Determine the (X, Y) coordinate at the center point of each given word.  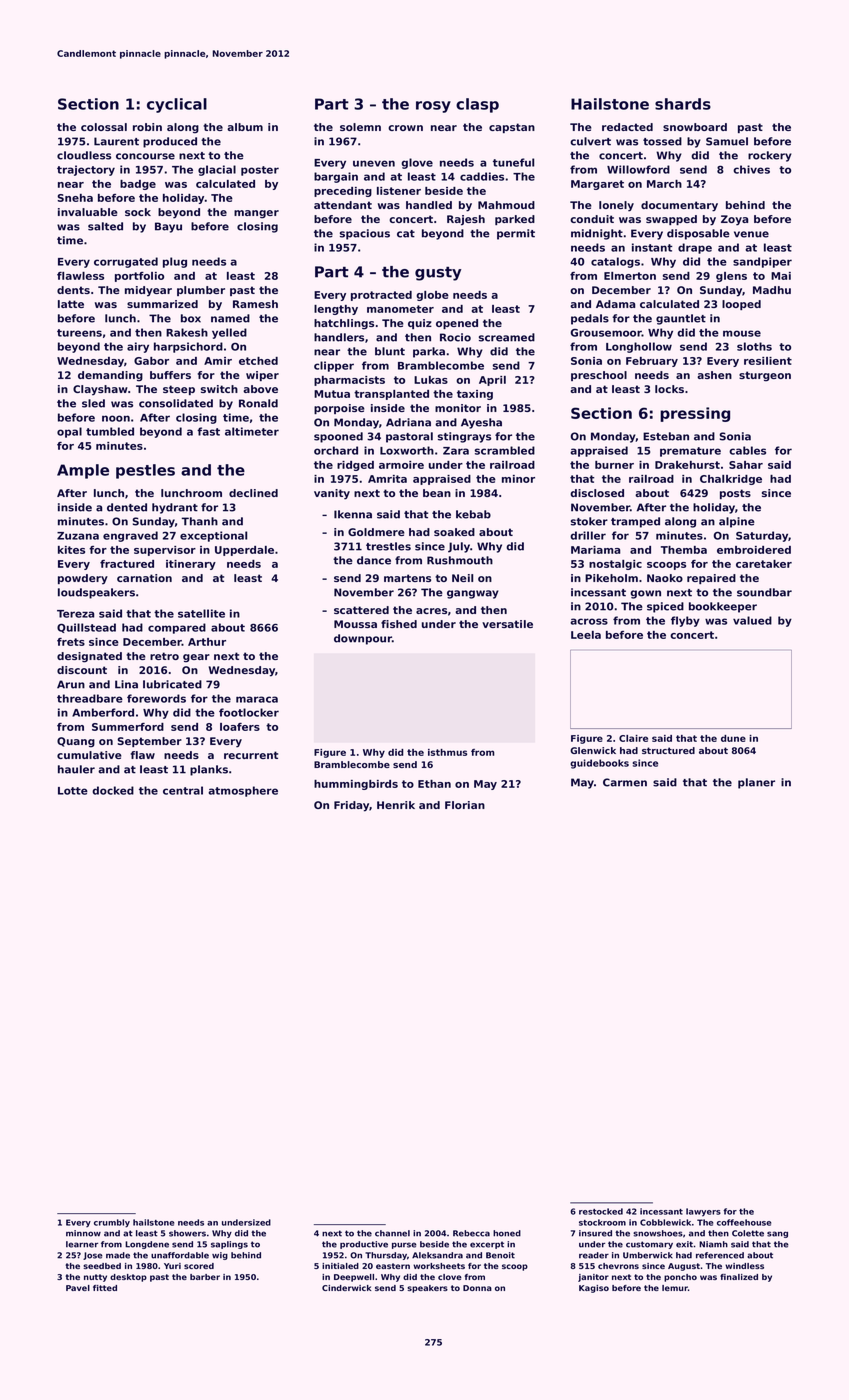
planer (756, 783)
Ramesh (255, 304)
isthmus (447, 752)
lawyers (703, 1212)
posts (735, 494)
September (149, 742)
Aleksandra (437, 1255)
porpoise (339, 409)
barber (205, 1277)
